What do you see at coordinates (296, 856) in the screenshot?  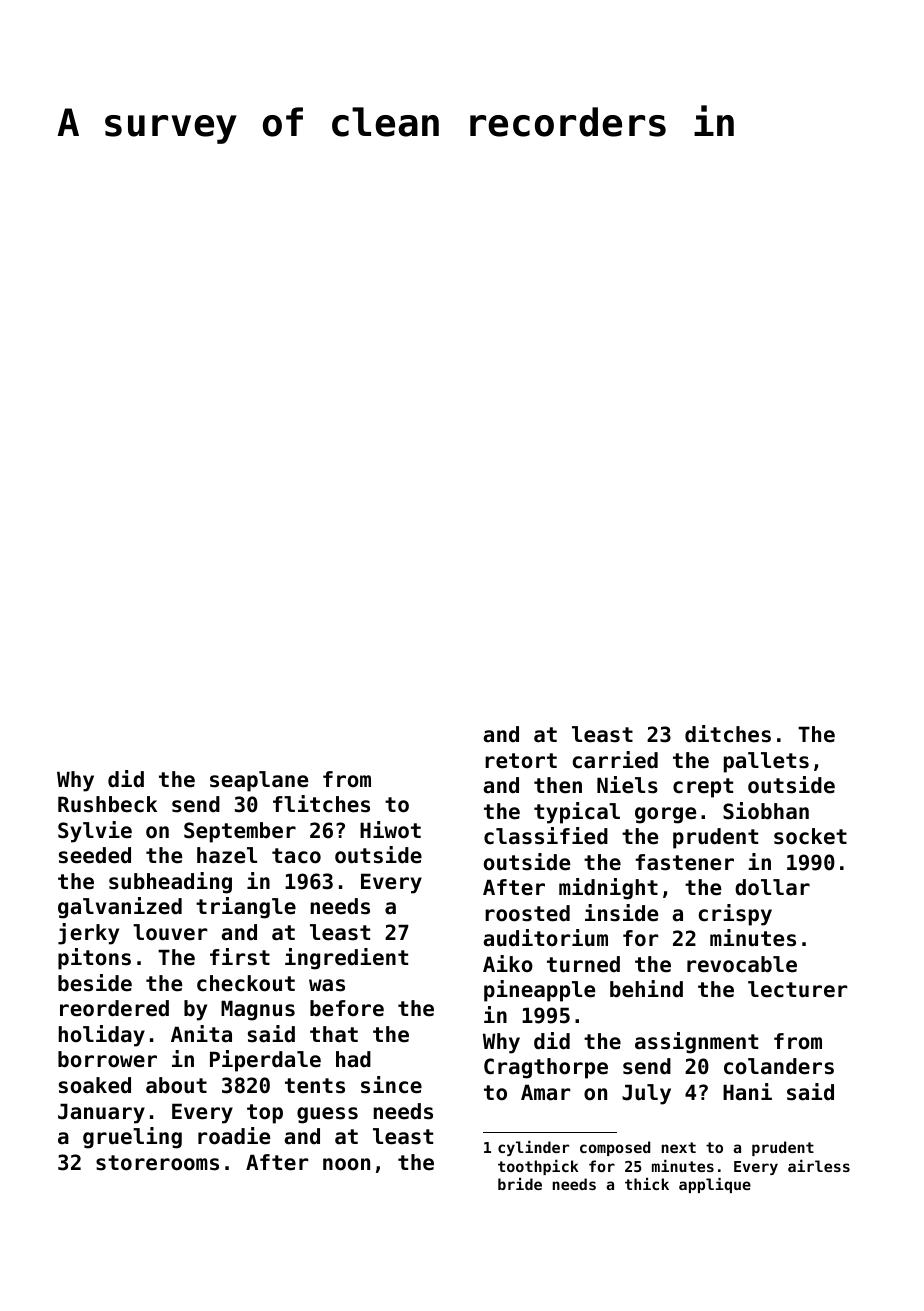 I see `taco` at bounding box center [296, 856].
